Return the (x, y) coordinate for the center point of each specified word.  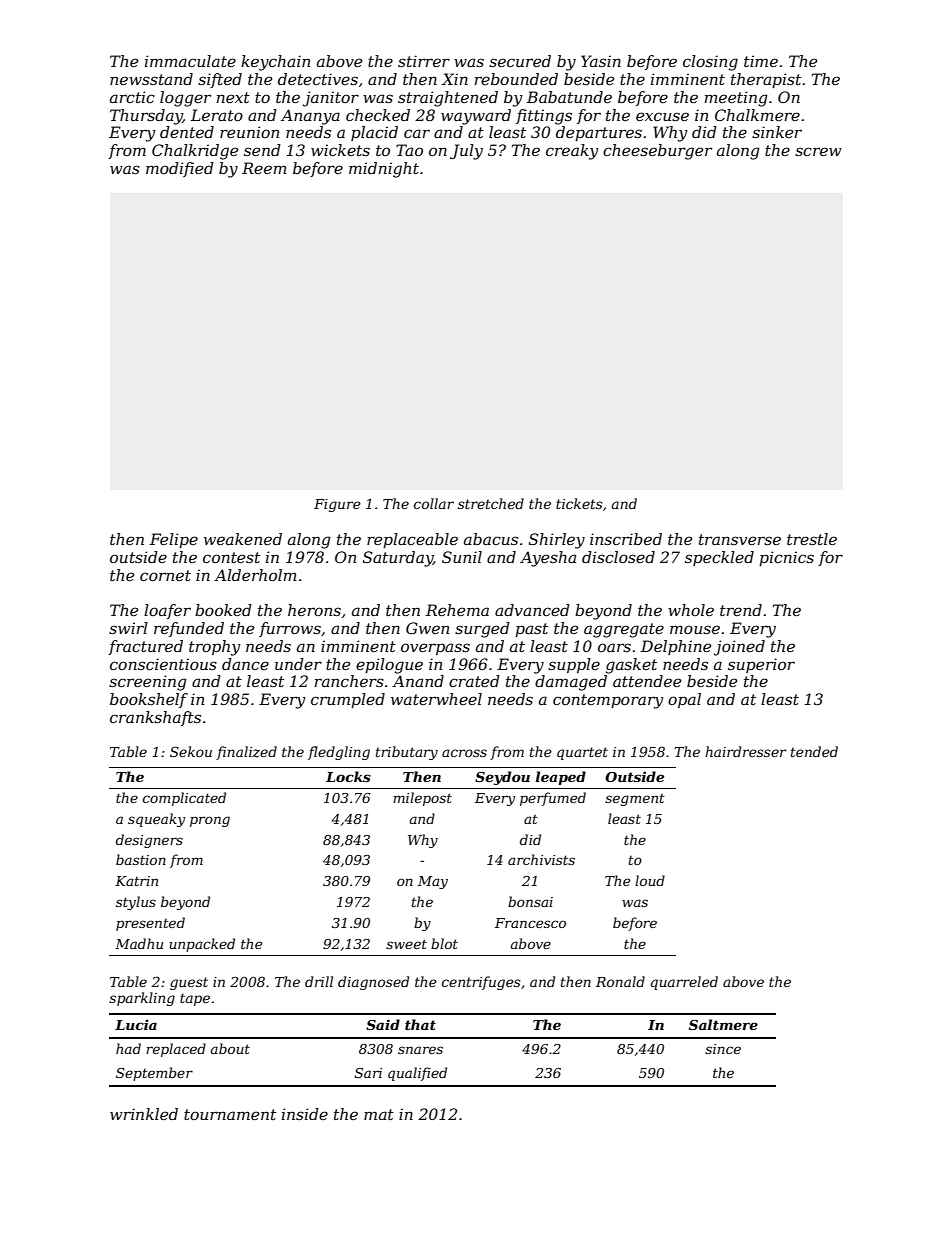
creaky (572, 152)
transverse (740, 539)
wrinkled (144, 1114)
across (464, 753)
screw (818, 151)
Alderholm (255, 575)
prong (210, 821)
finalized (246, 753)
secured (520, 61)
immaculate (190, 61)
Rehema (457, 610)
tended (814, 751)
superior (761, 665)
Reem (264, 168)
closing (710, 63)
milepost (422, 799)
